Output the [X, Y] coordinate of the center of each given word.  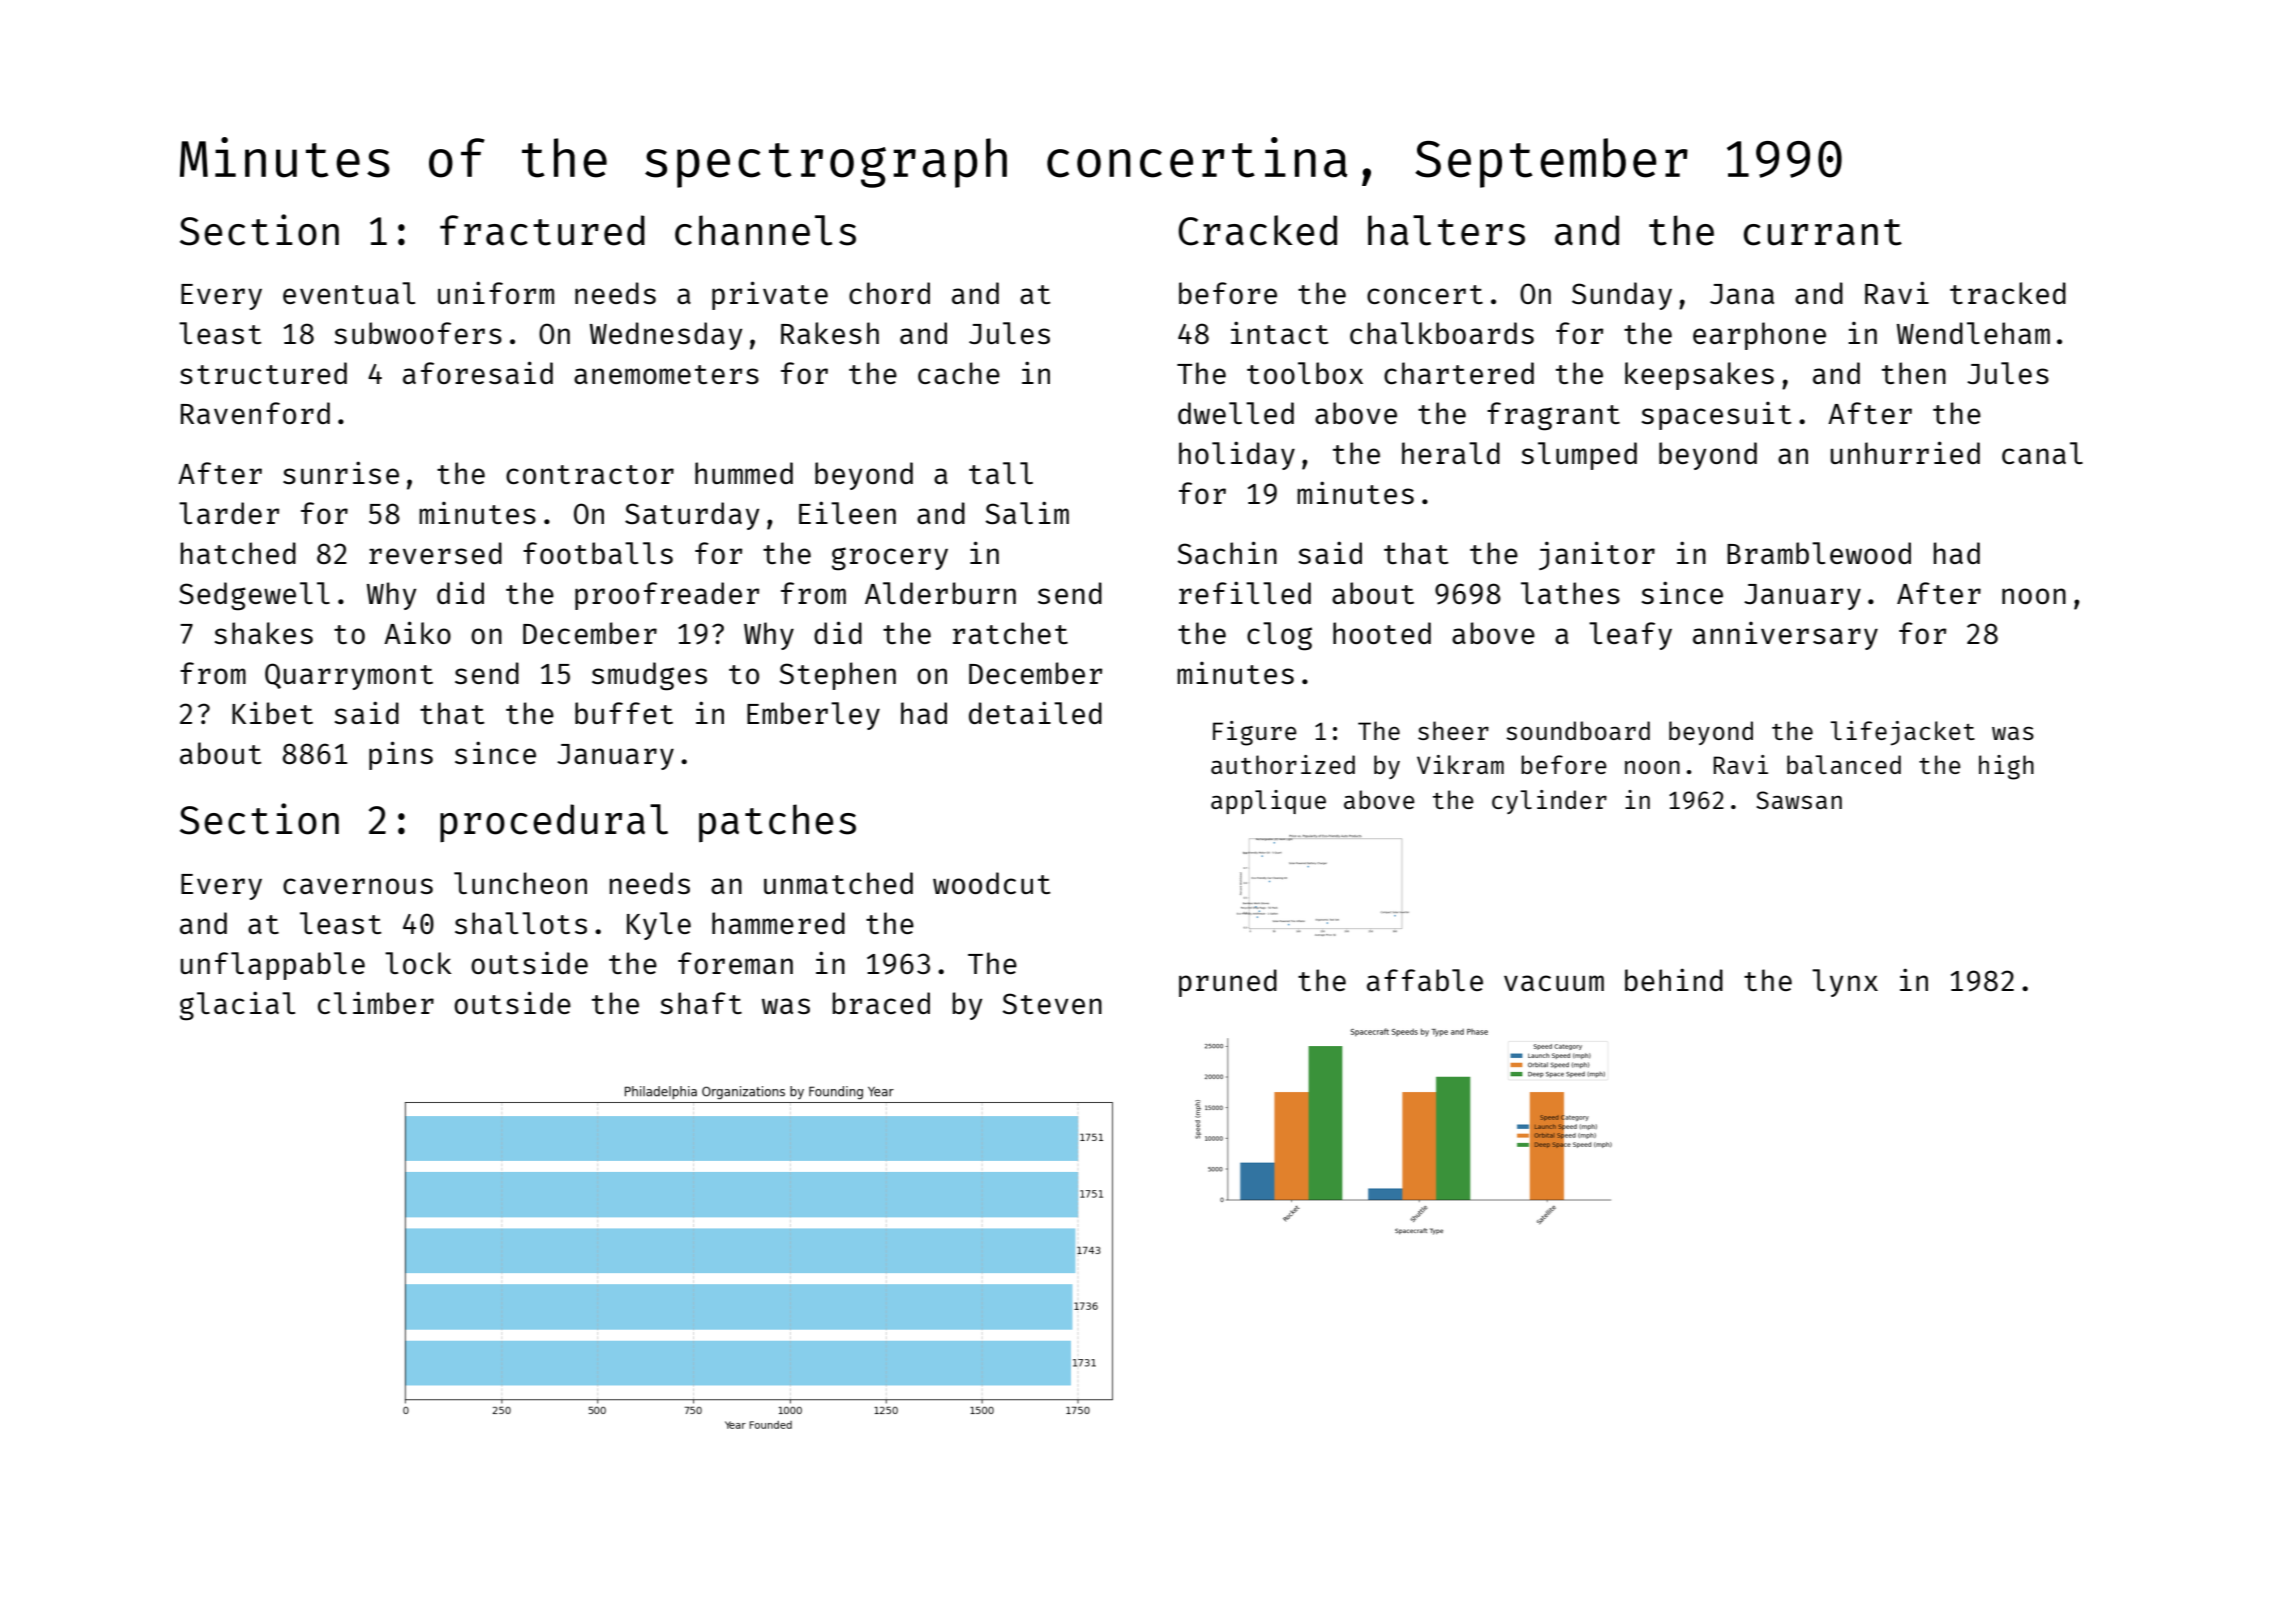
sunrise [341, 472]
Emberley [813, 716]
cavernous [358, 886]
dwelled [1236, 413]
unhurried [1905, 452]
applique [1268, 802]
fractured [542, 230]
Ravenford [255, 413]
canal [2042, 453]
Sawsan [1799, 800]
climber [376, 1002]
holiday [1237, 455]
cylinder [1549, 802]
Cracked [1257, 230]
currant [1823, 232]
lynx [1845, 983]
